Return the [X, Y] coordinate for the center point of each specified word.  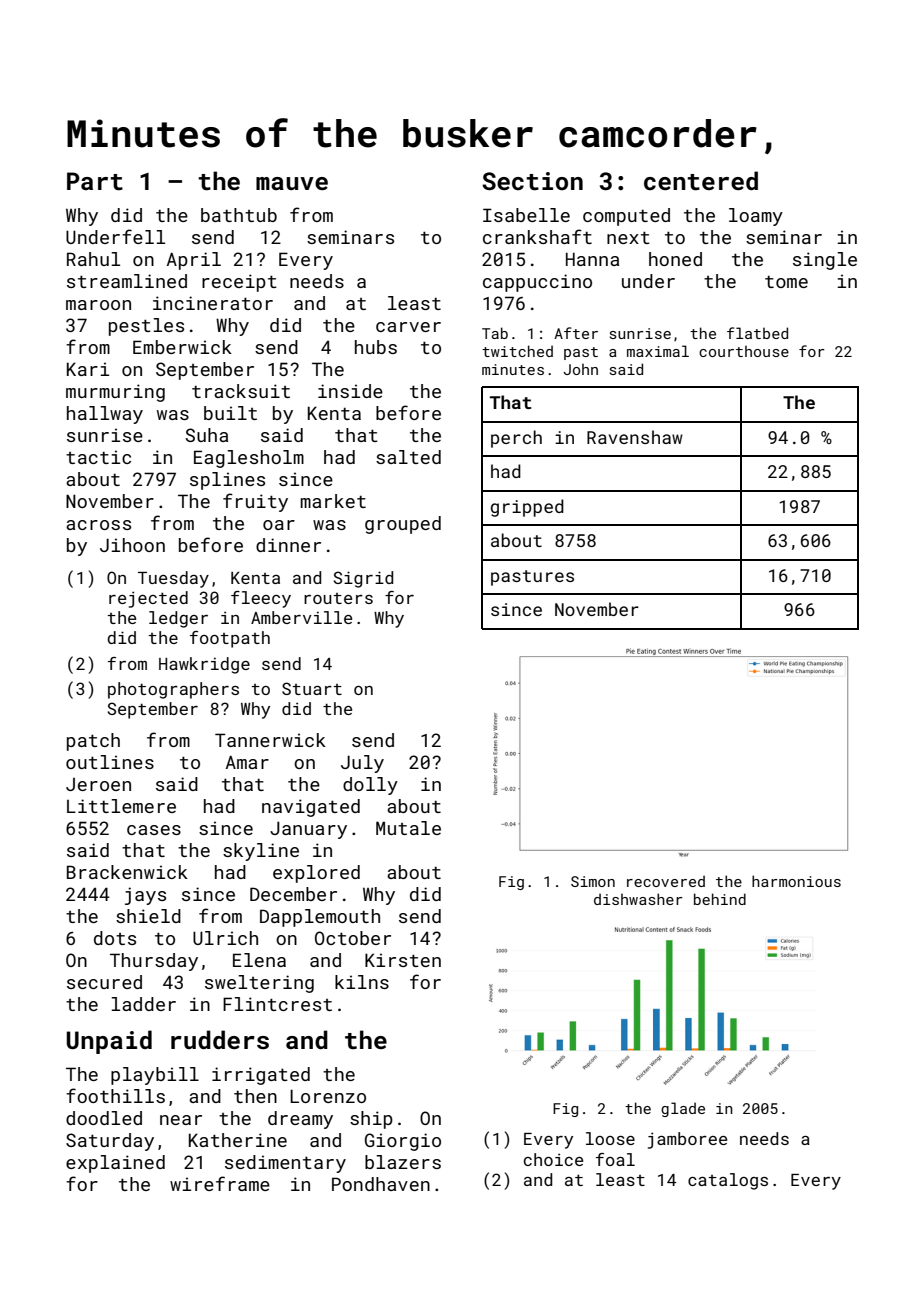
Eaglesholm [249, 459]
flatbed [757, 333]
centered [701, 181]
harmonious [796, 881]
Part [95, 181]
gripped [527, 508]
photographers [173, 690]
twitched [517, 351]
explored [316, 874]
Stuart [312, 688]
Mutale [408, 828]
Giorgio [403, 1142]
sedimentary [285, 1164]
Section [532, 181]
